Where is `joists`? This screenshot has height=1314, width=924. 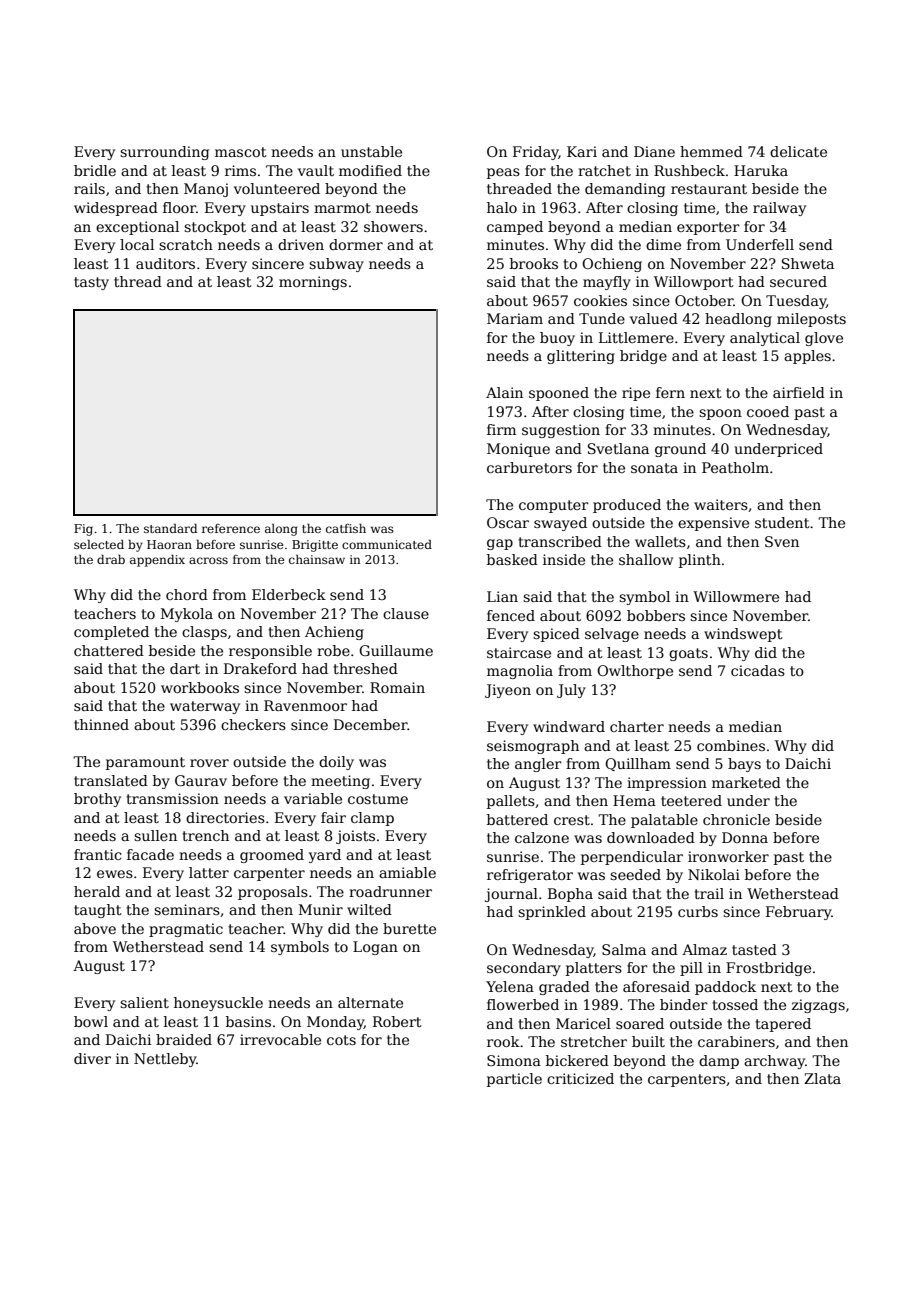
joists is located at coordinates (355, 837).
